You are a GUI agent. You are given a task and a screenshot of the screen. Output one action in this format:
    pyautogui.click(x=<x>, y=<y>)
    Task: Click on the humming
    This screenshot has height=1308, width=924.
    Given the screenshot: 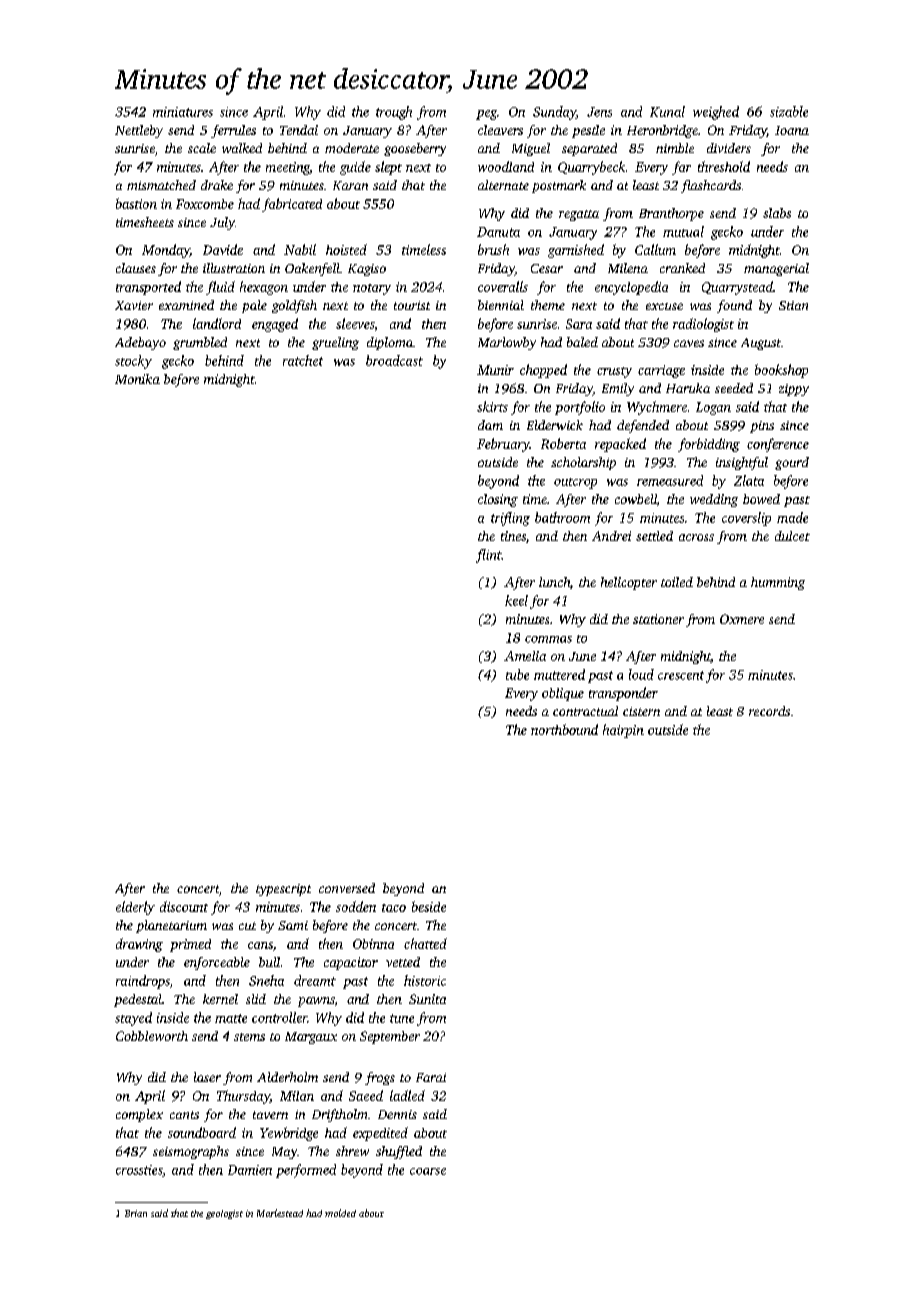 What is the action you would take?
    pyautogui.click(x=778, y=583)
